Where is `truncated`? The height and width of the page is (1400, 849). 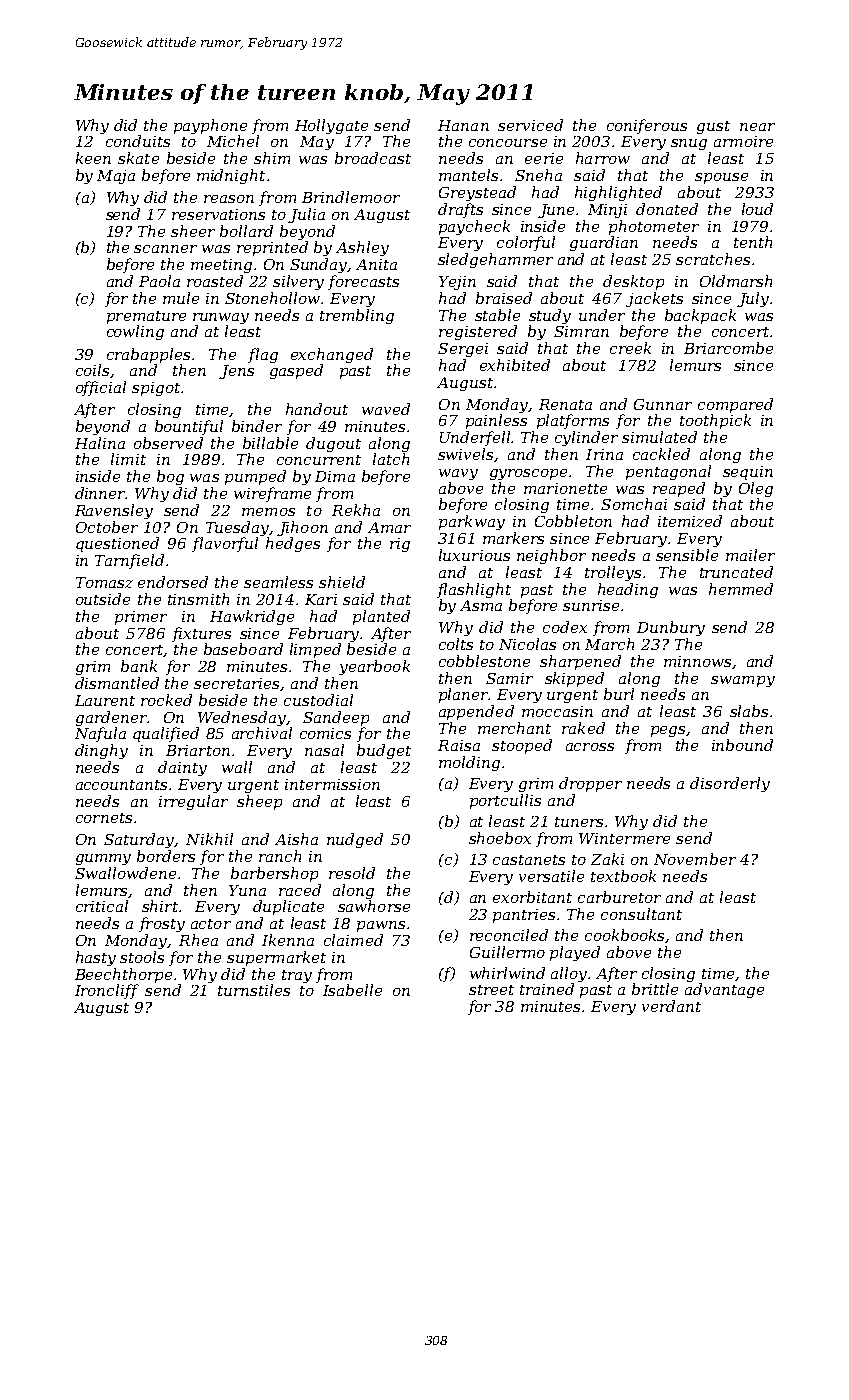 truncated is located at coordinates (736, 572).
